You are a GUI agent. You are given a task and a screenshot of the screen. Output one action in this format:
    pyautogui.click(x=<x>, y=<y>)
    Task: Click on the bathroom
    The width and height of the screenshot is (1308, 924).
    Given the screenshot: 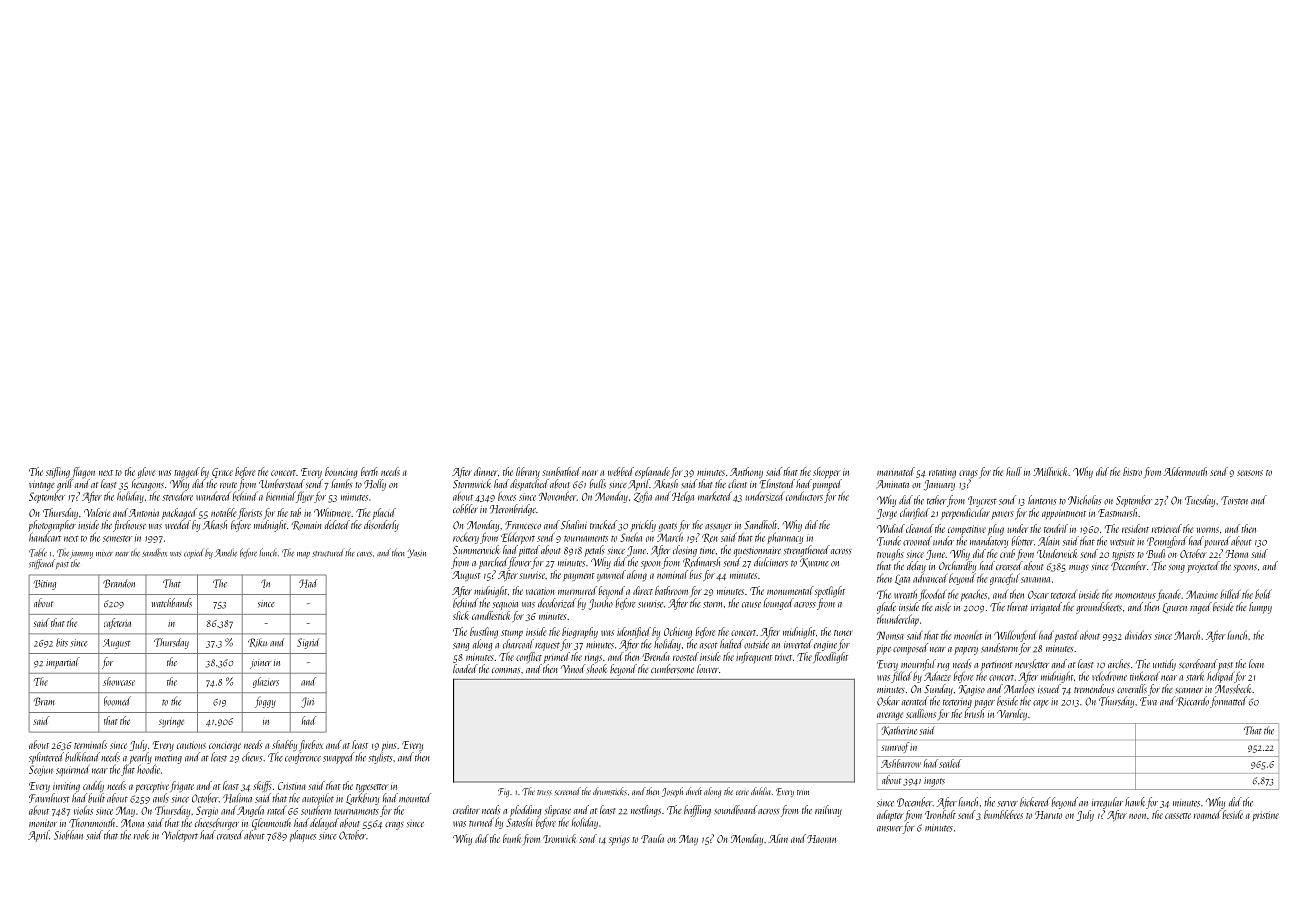 What is the action you would take?
    pyautogui.click(x=671, y=590)
